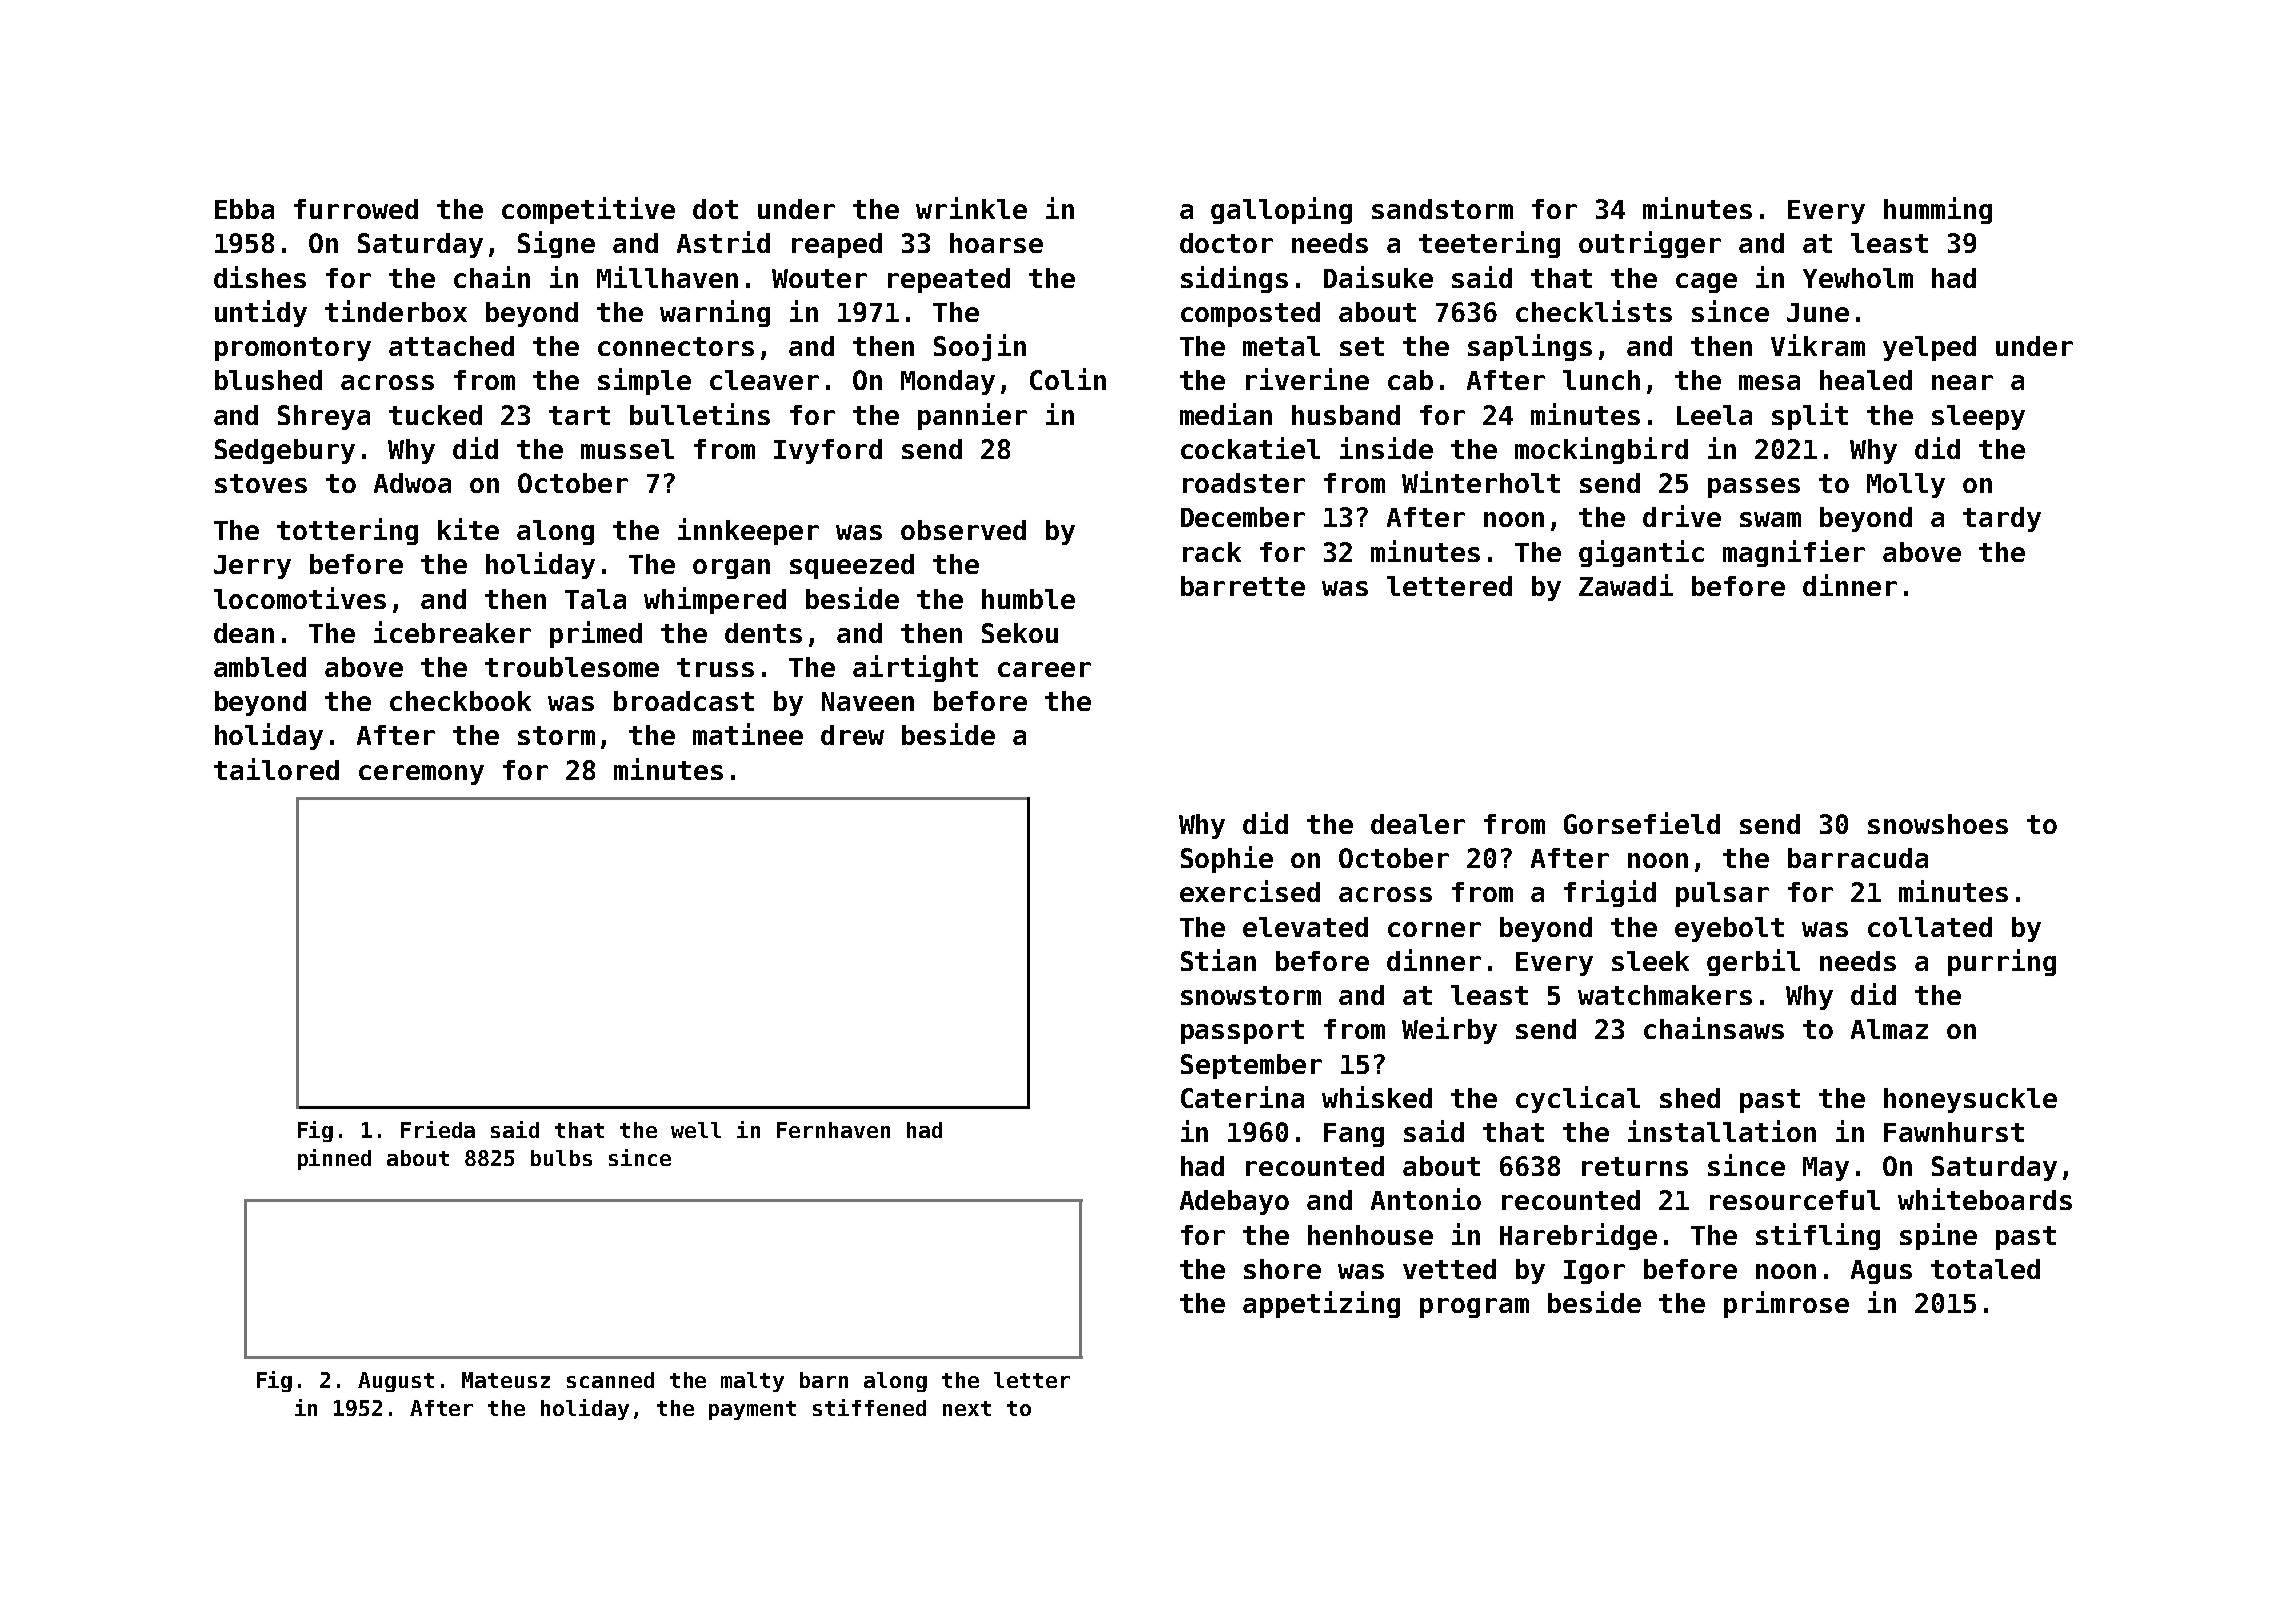 The height and width of the screenshot is (1620, 2292). What do you see at coordinates (1938, 210) in the screenshot?
I see `humming` at bounding box center [1938, 210].
